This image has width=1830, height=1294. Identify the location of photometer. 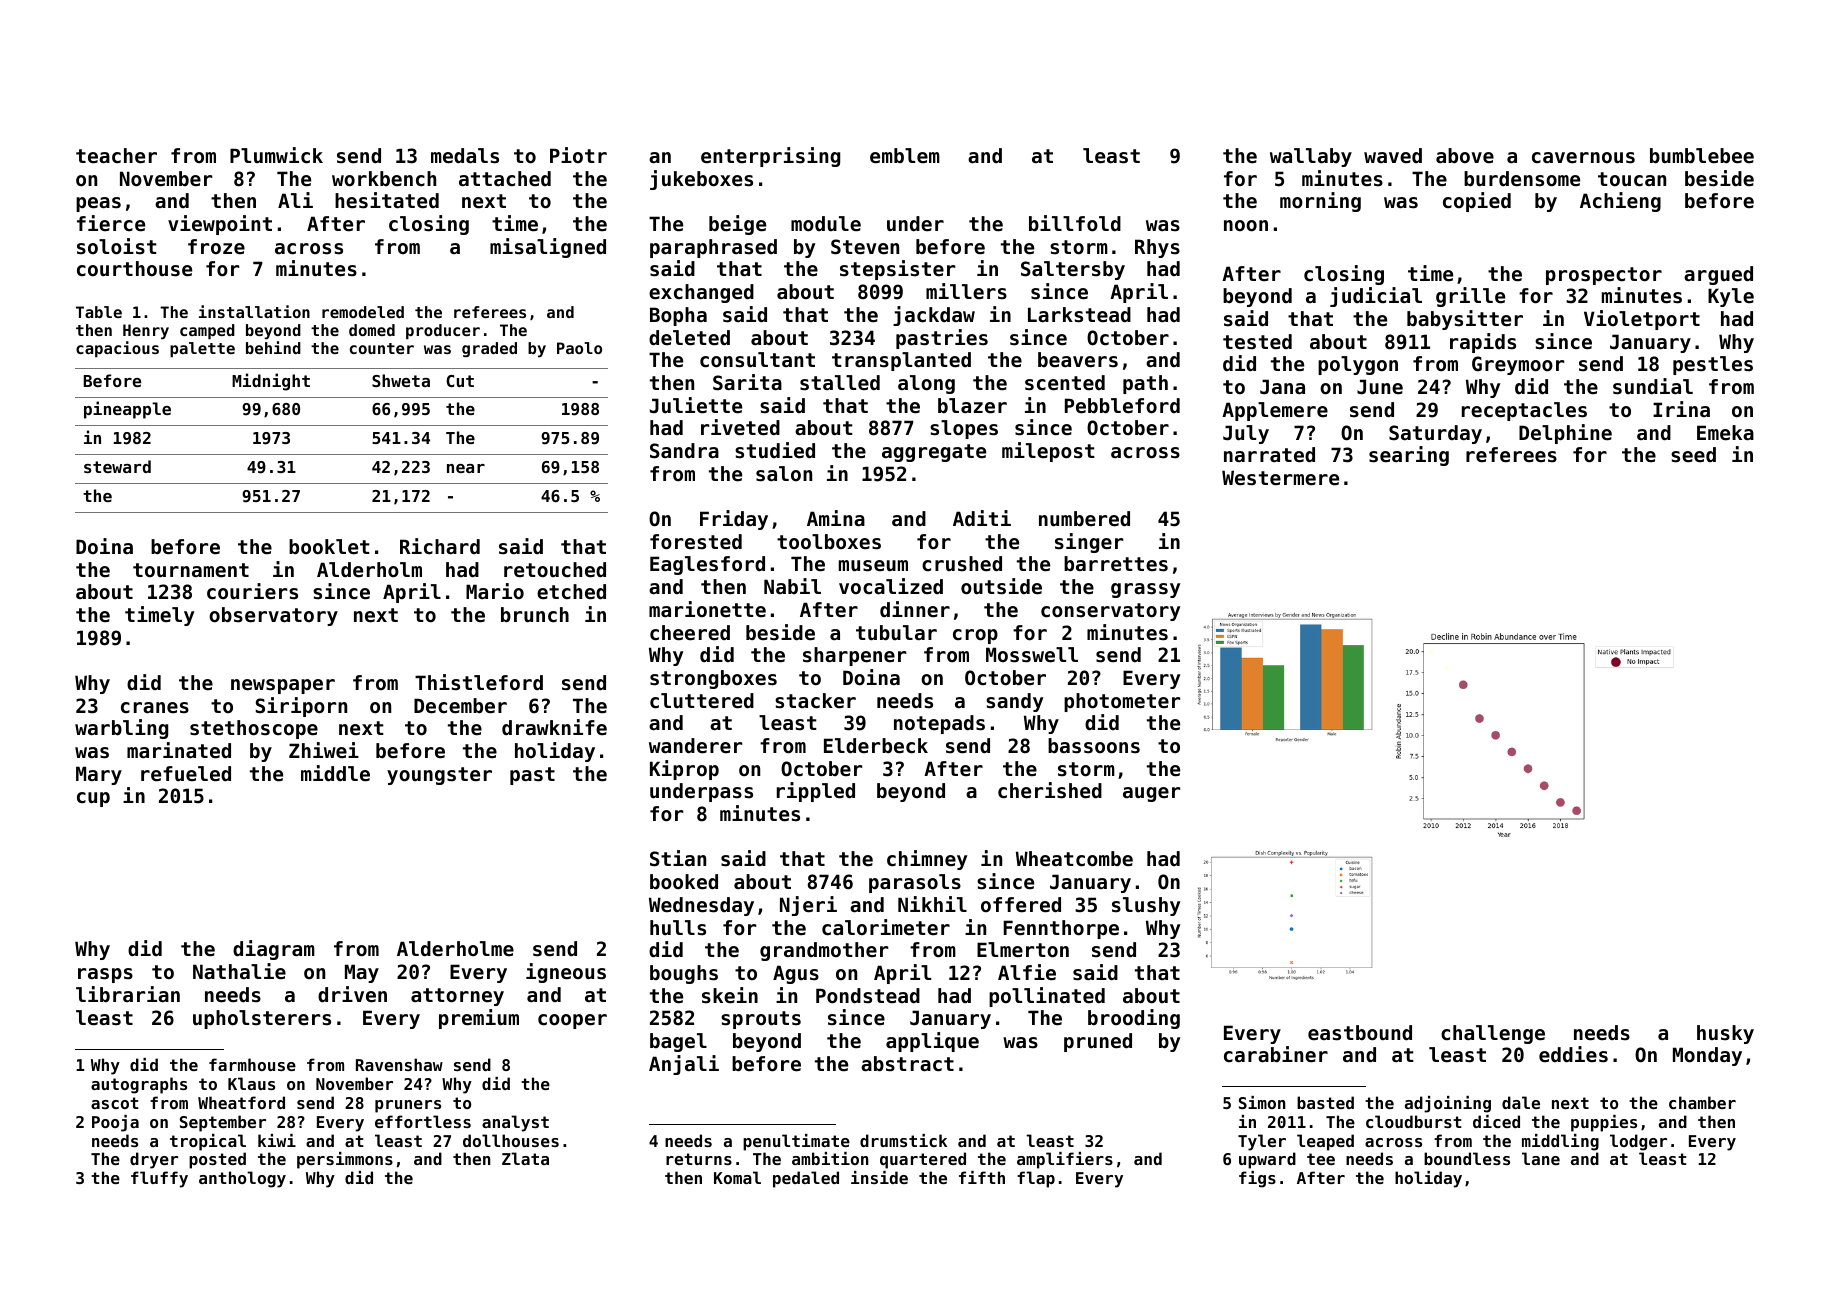
(1122, 702).
